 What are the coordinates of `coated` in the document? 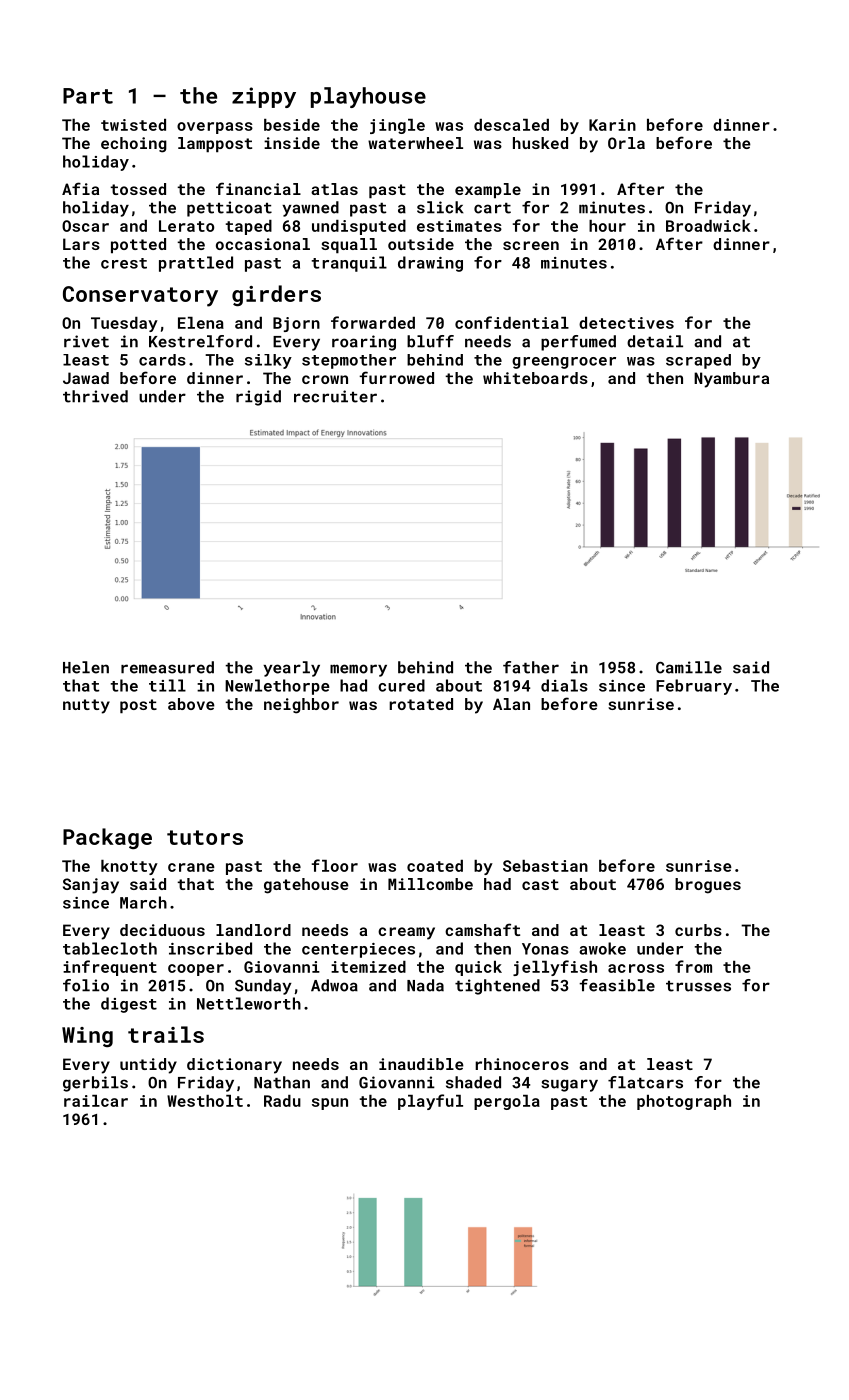 It's located at (435, 866).
